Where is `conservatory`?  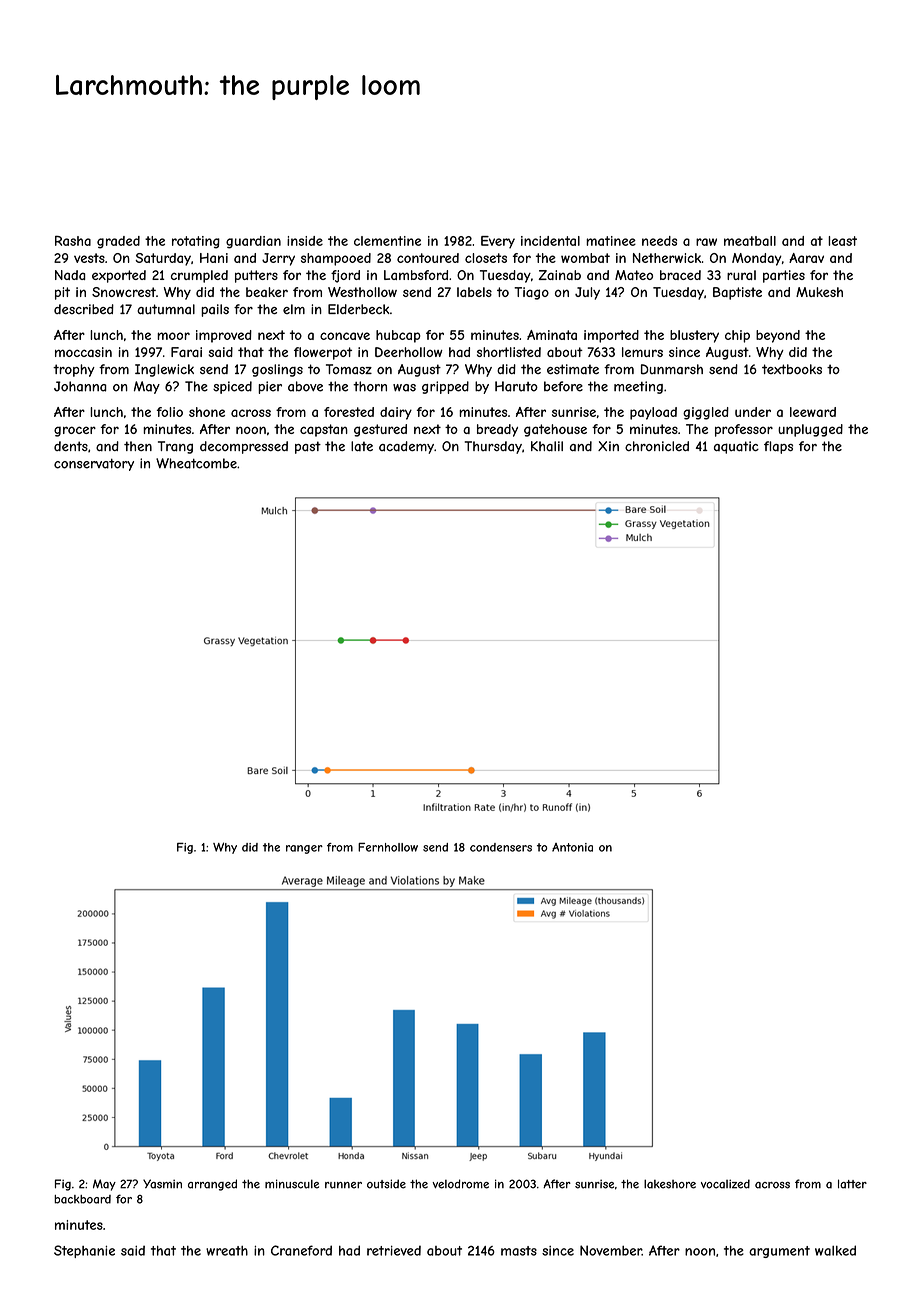
conservatory is located at coordinates (94, 465).
